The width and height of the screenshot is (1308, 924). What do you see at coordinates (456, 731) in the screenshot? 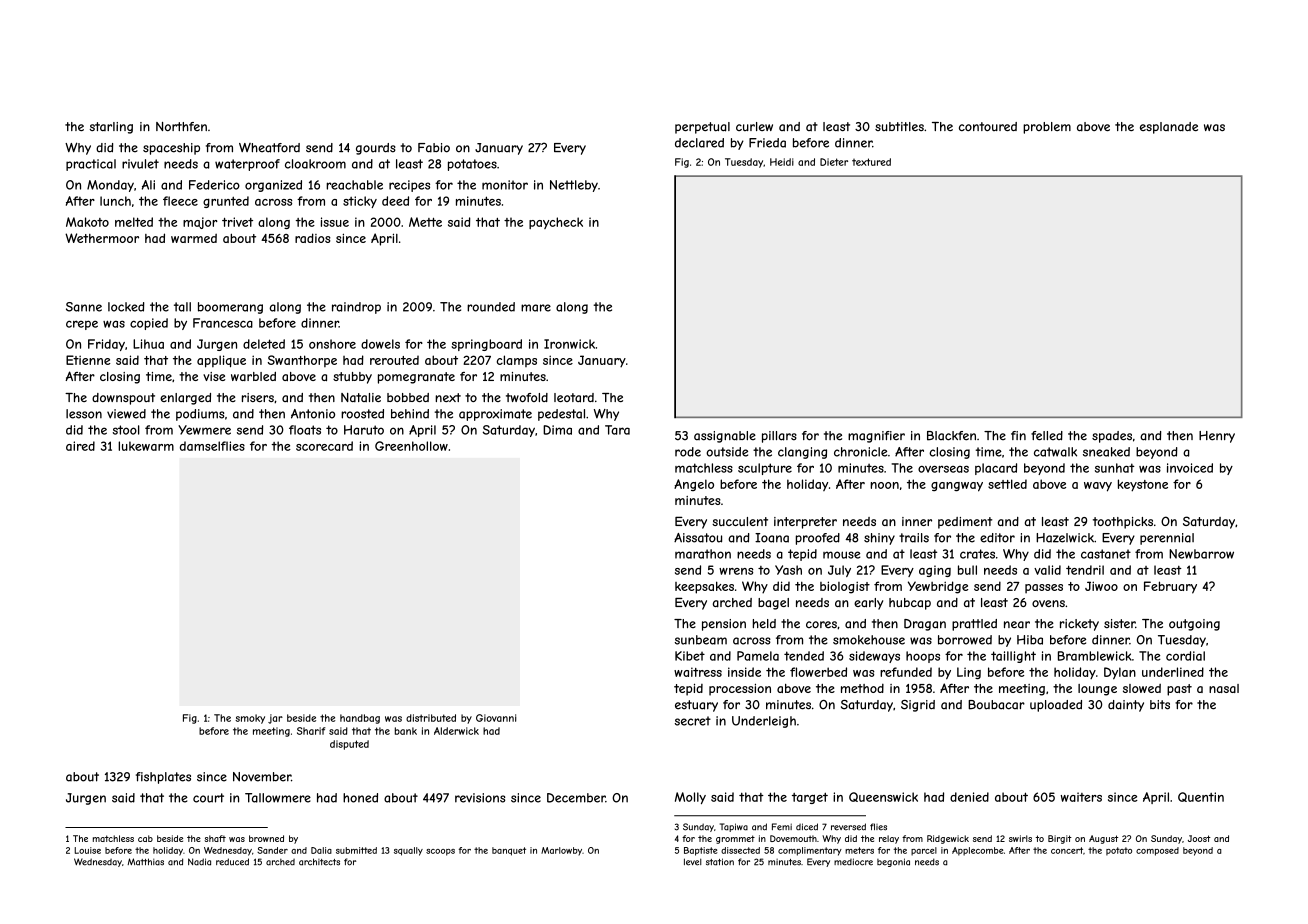
I see `Alderwick` at bounding box center [456, 731].
